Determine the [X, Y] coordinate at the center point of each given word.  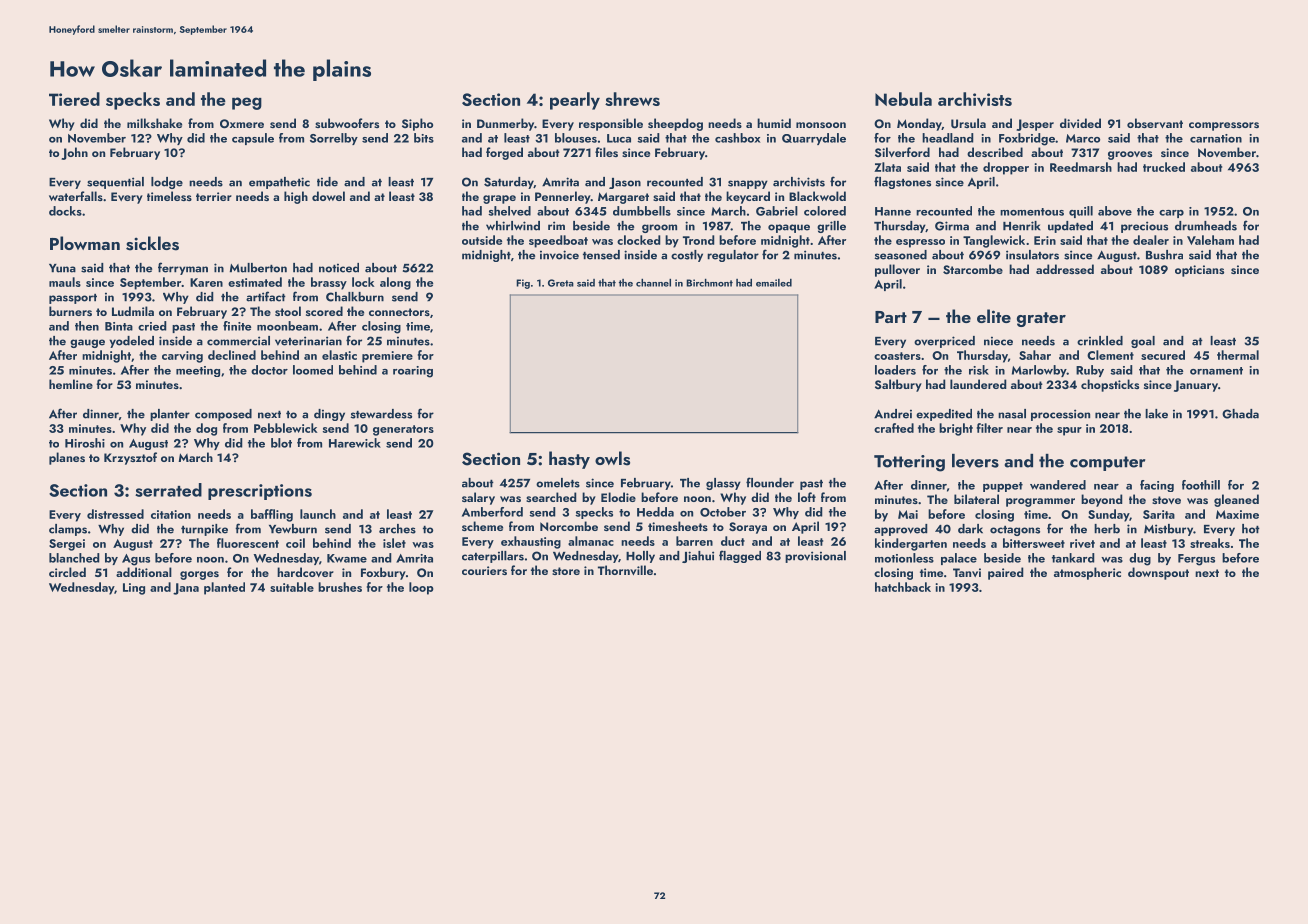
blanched [74, 558]
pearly [575, 101]
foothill [1201, 485]
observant [1155, 123]
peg [247, 103]
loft [807, 497]
